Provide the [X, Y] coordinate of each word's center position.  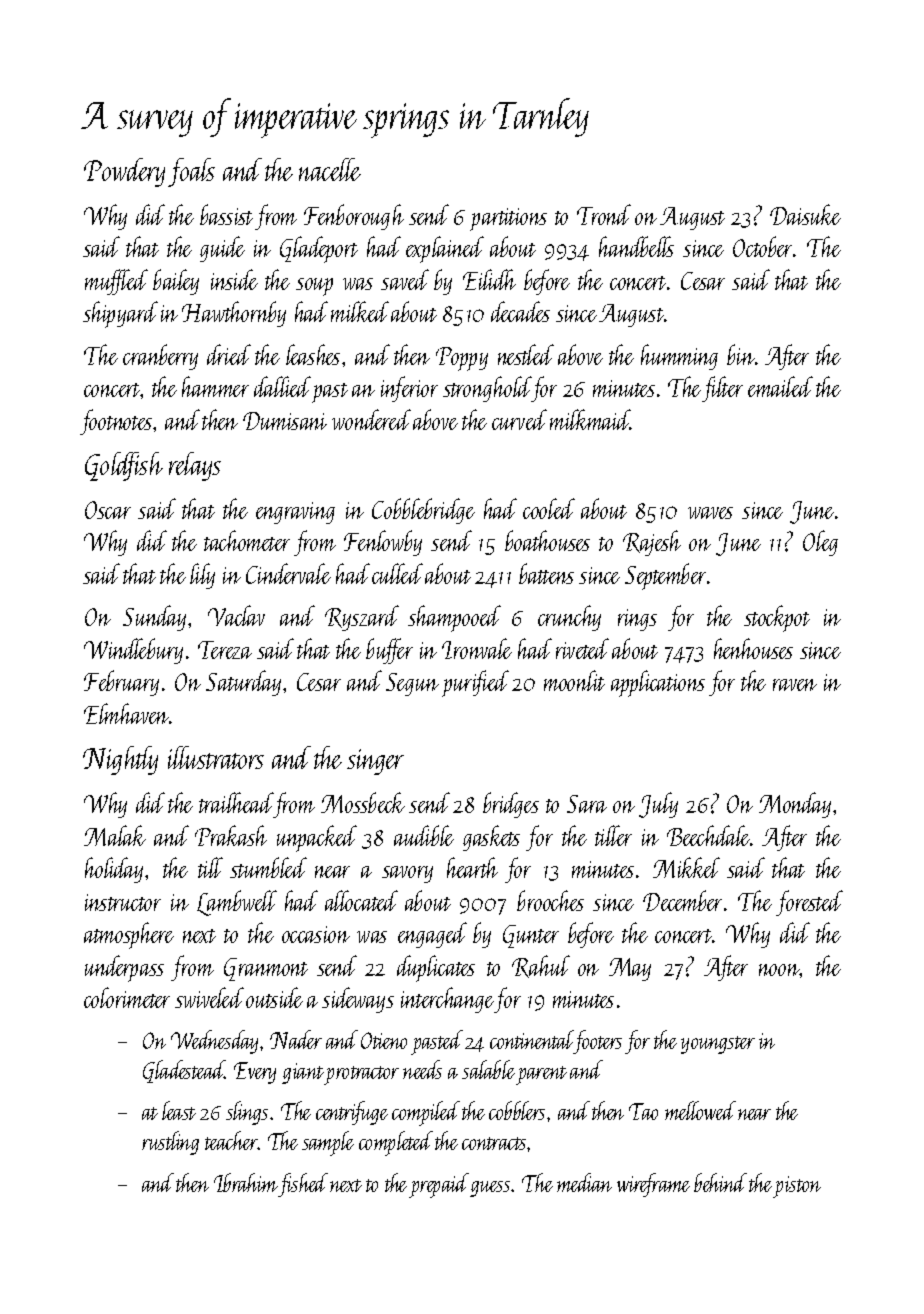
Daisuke [805, 214]
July [658, 805]
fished [303, 1185]
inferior [409, 389]
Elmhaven [126, 713]
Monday [795, 805]
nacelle [330, 169]
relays [195, 466]
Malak [115, 835]
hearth [472, 867]
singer [375, 762]
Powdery [124, 172]
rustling [170, 1143]
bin [741, 354]
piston [797, 1187]
